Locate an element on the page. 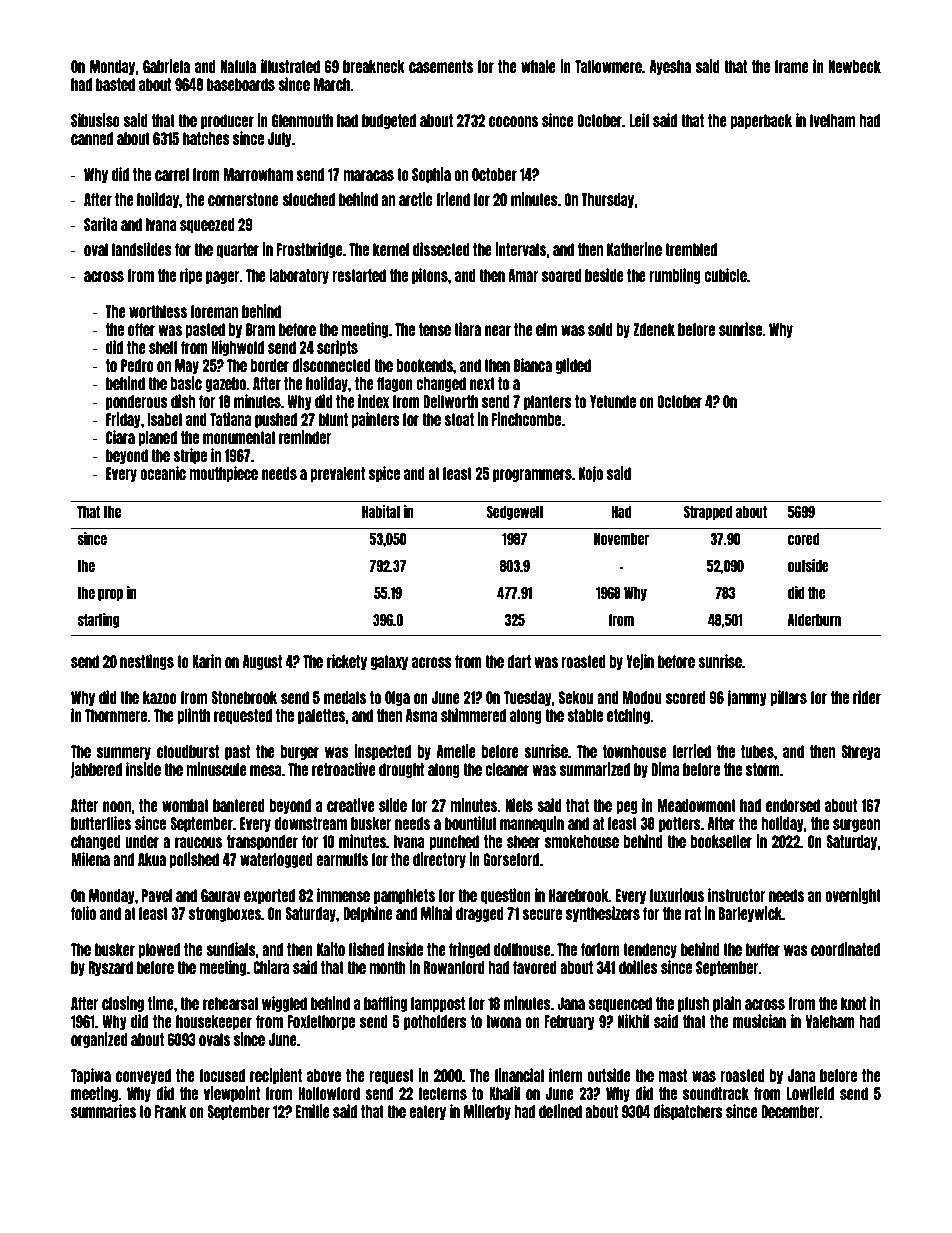  whale is located at coordinates (538, 66).
